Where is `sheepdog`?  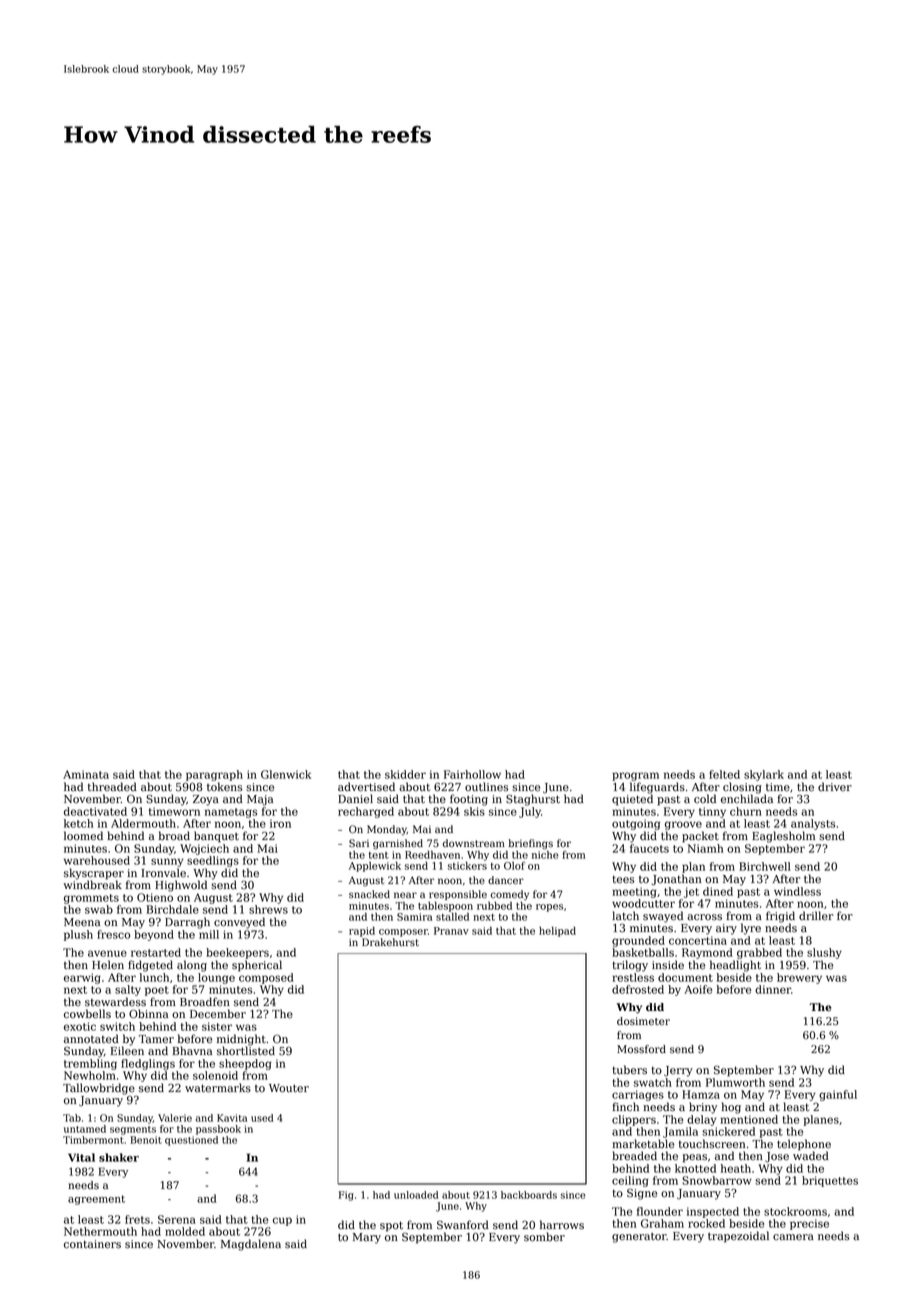 sheepdog is located at coordinates (245, 1064).
